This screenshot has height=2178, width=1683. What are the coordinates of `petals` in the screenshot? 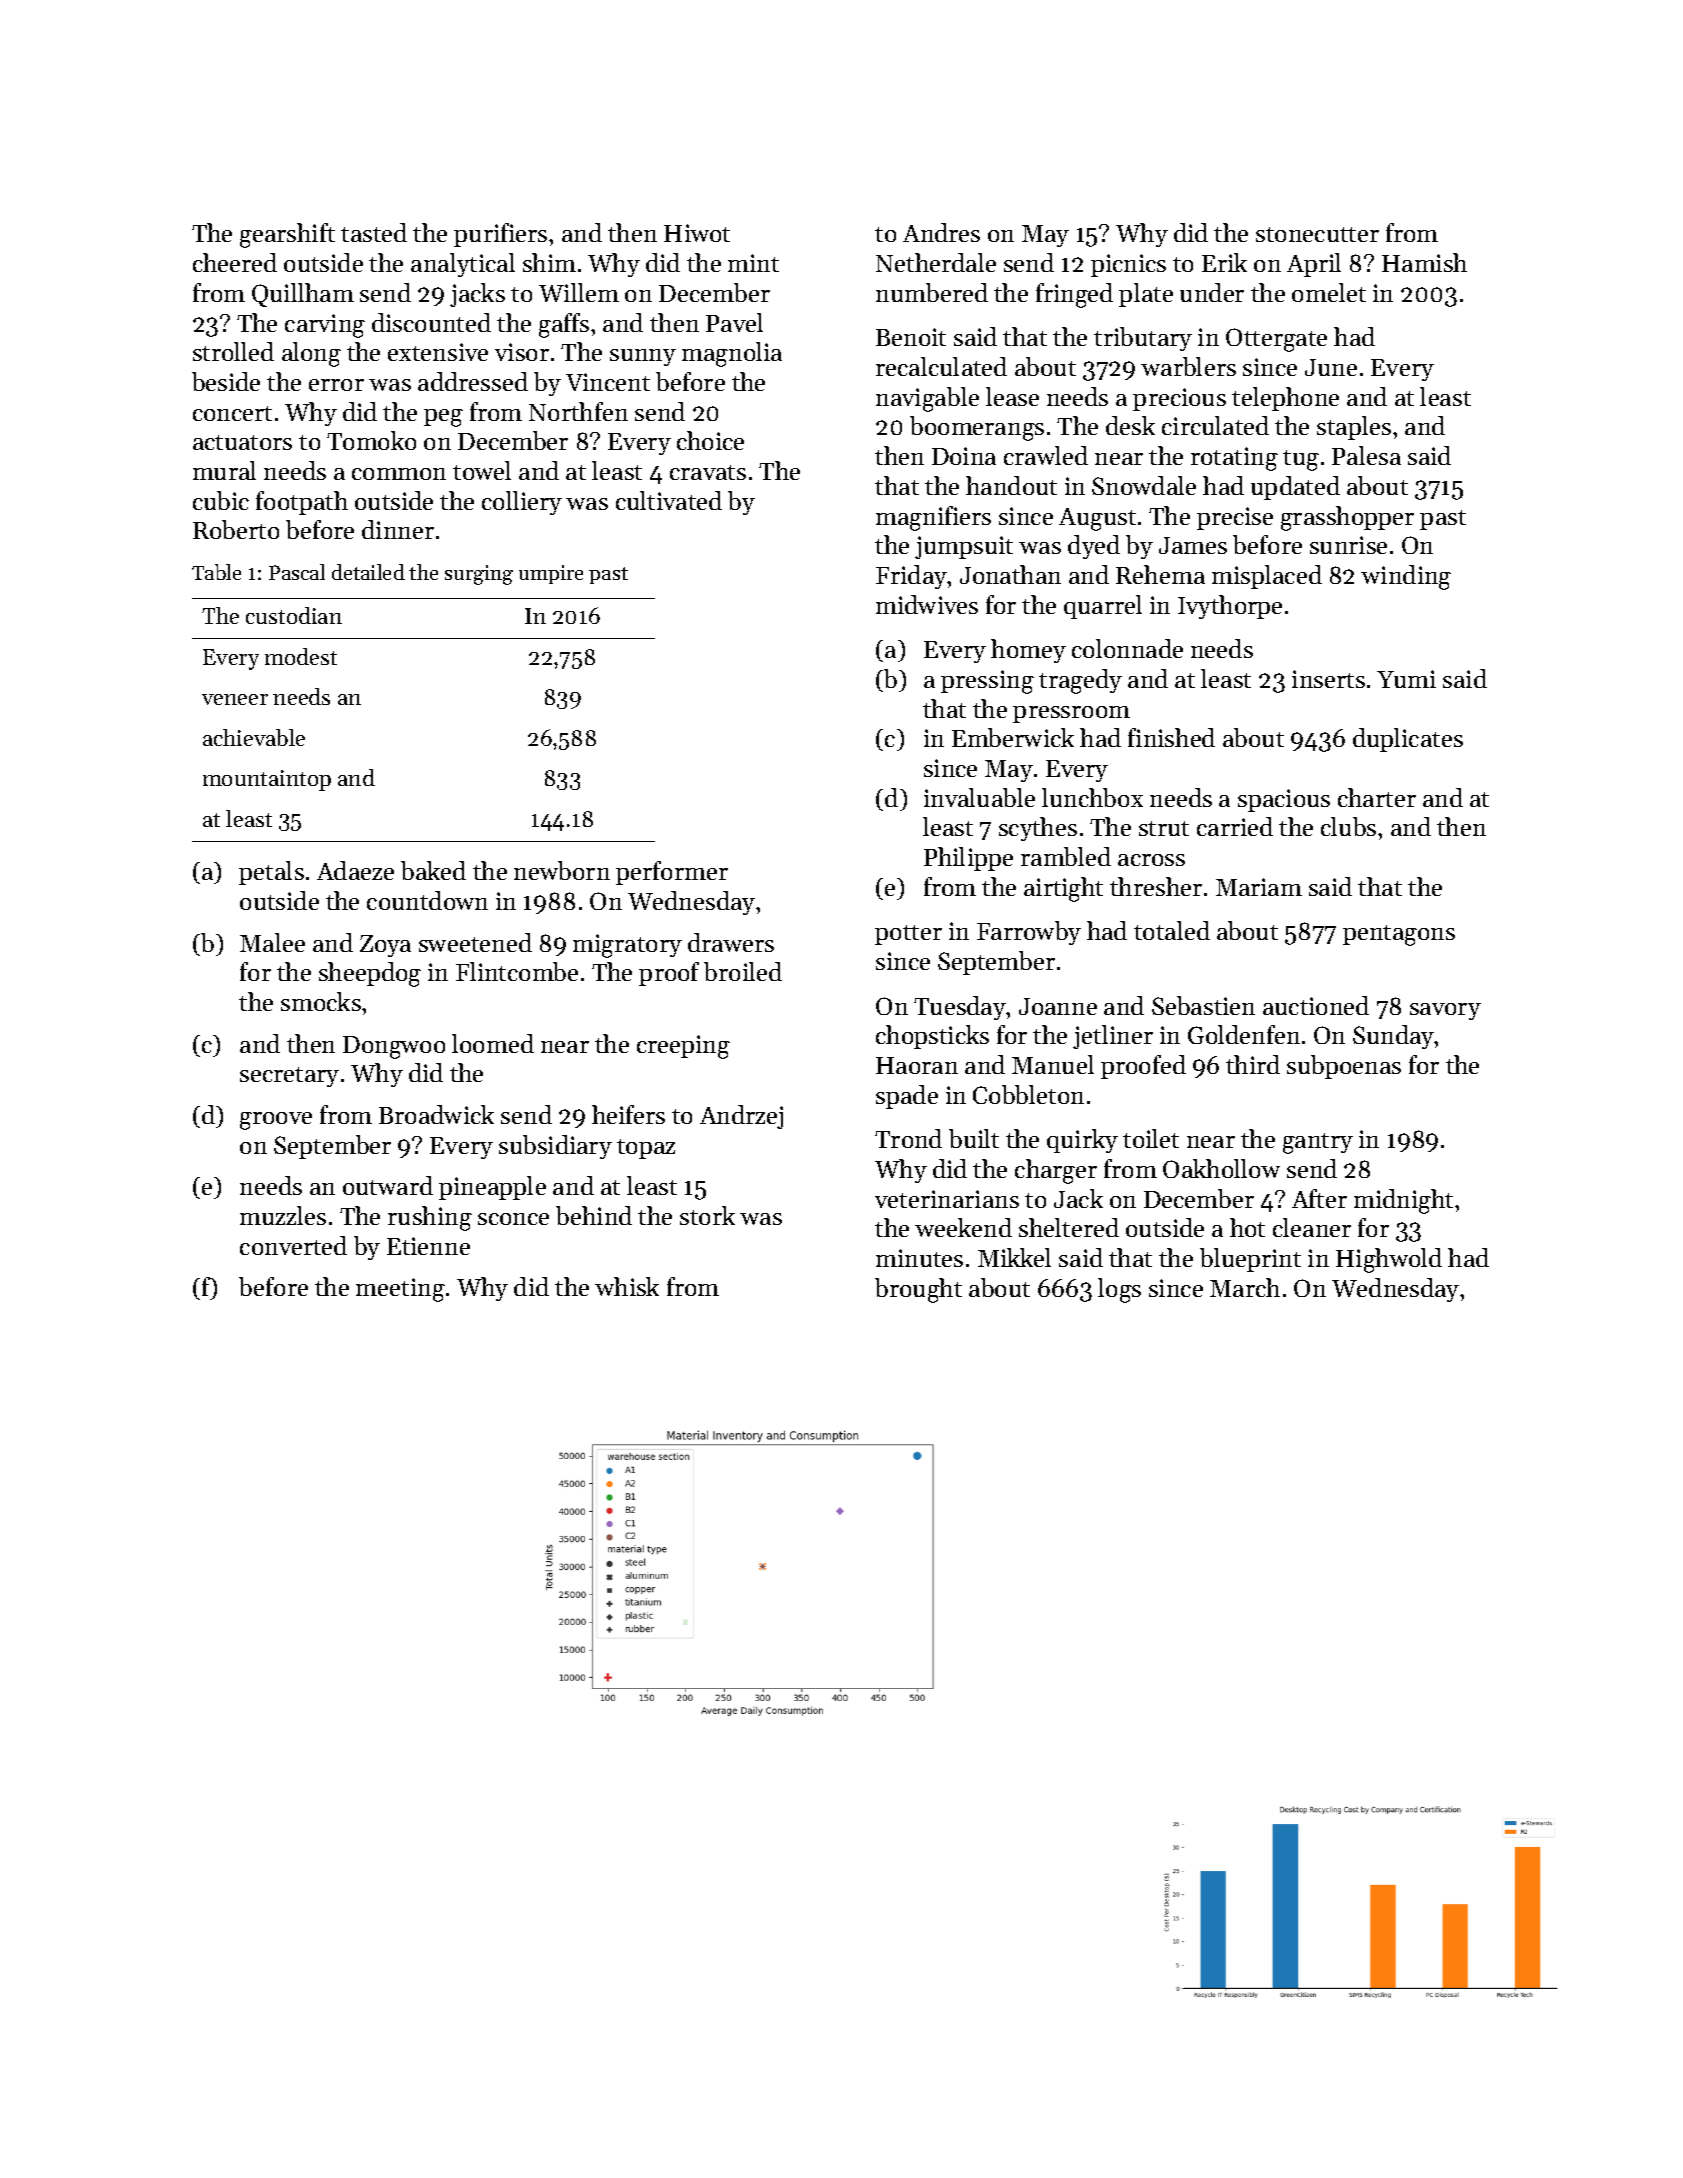 It's located at (271, 873).
